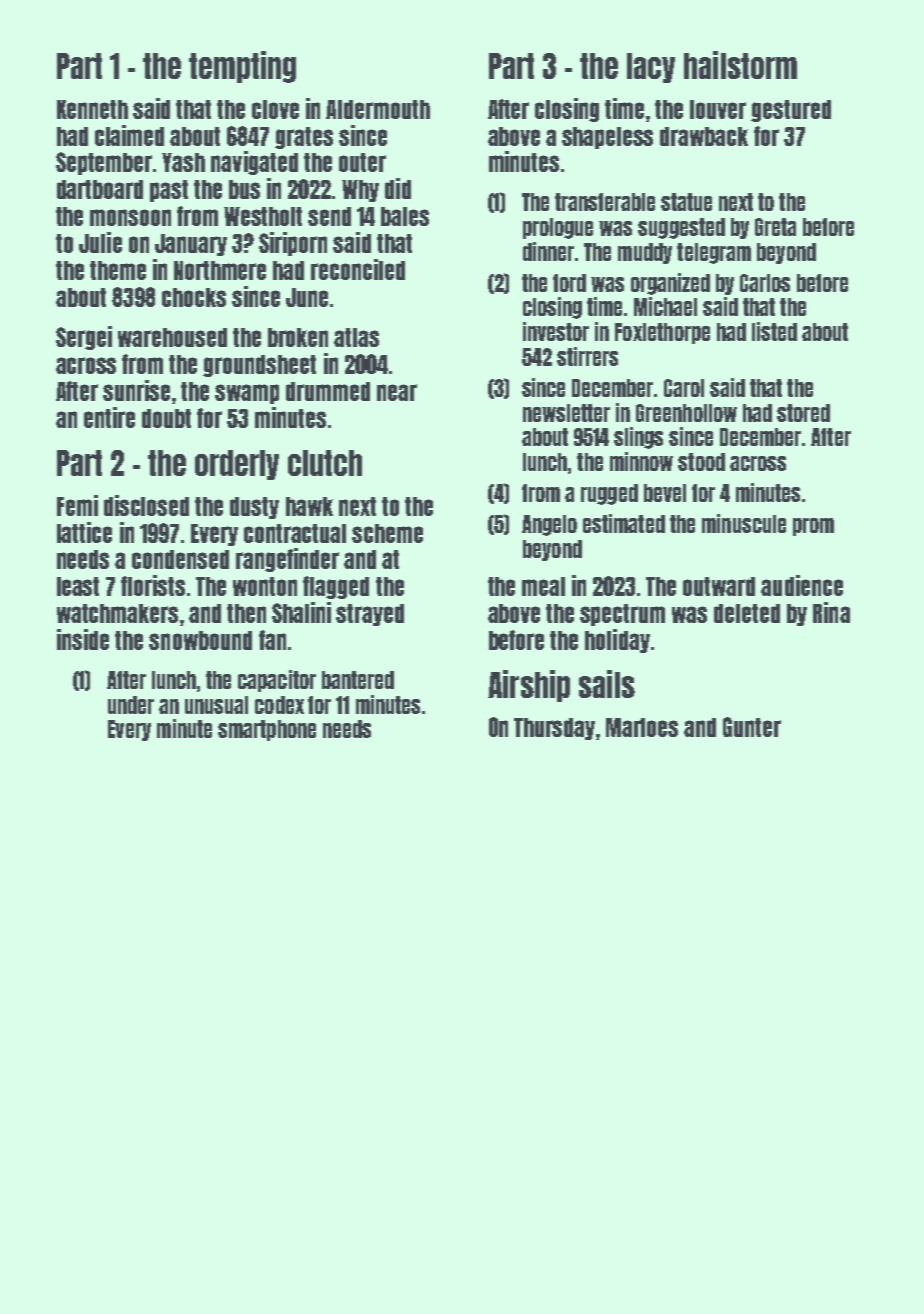  What do you see at coordinates (131, 705) in the screenshot?
I see `under` at bounding box center [131, 705].
